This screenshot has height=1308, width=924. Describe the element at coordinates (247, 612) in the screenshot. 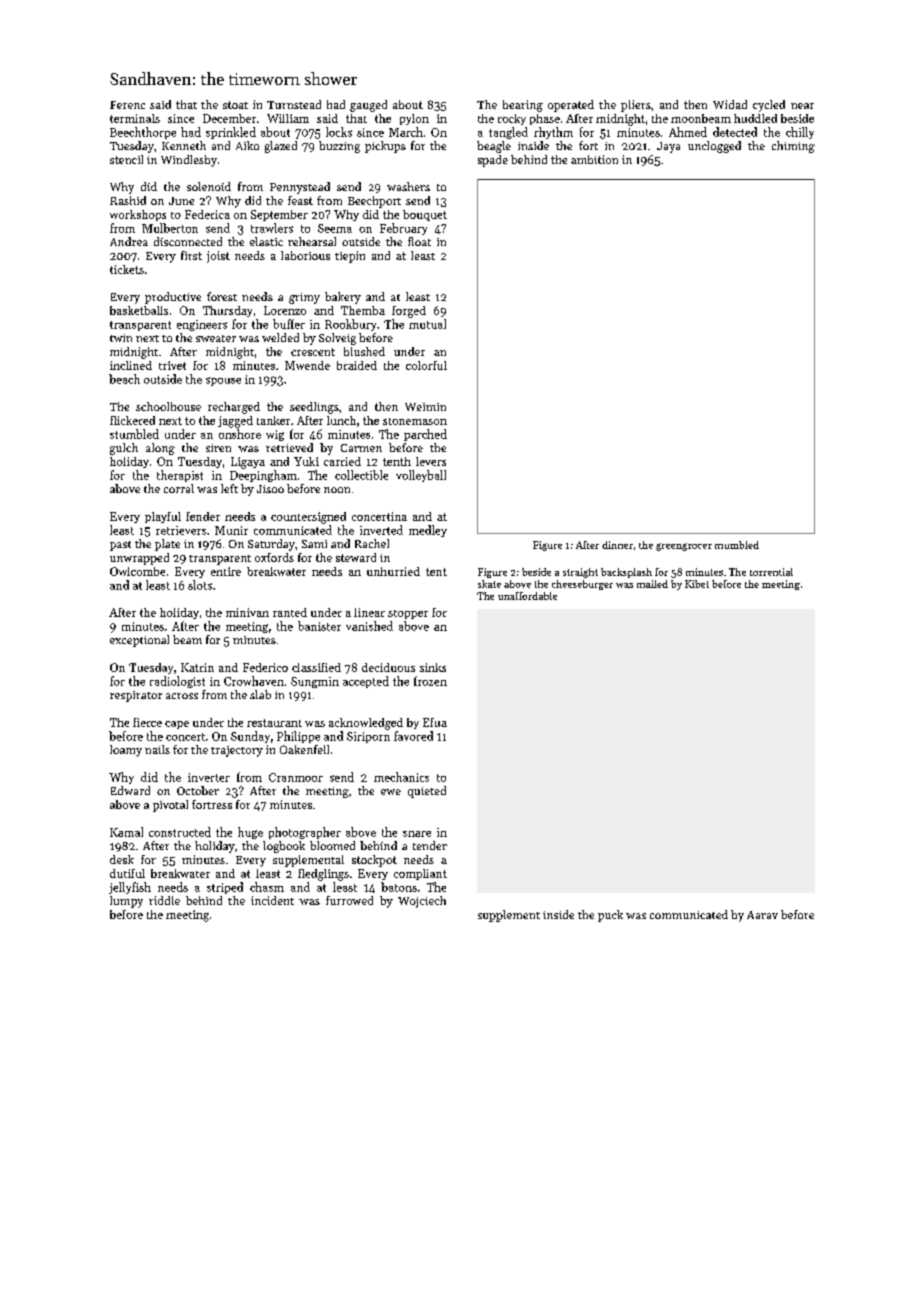

I see `minivan` at that location.
